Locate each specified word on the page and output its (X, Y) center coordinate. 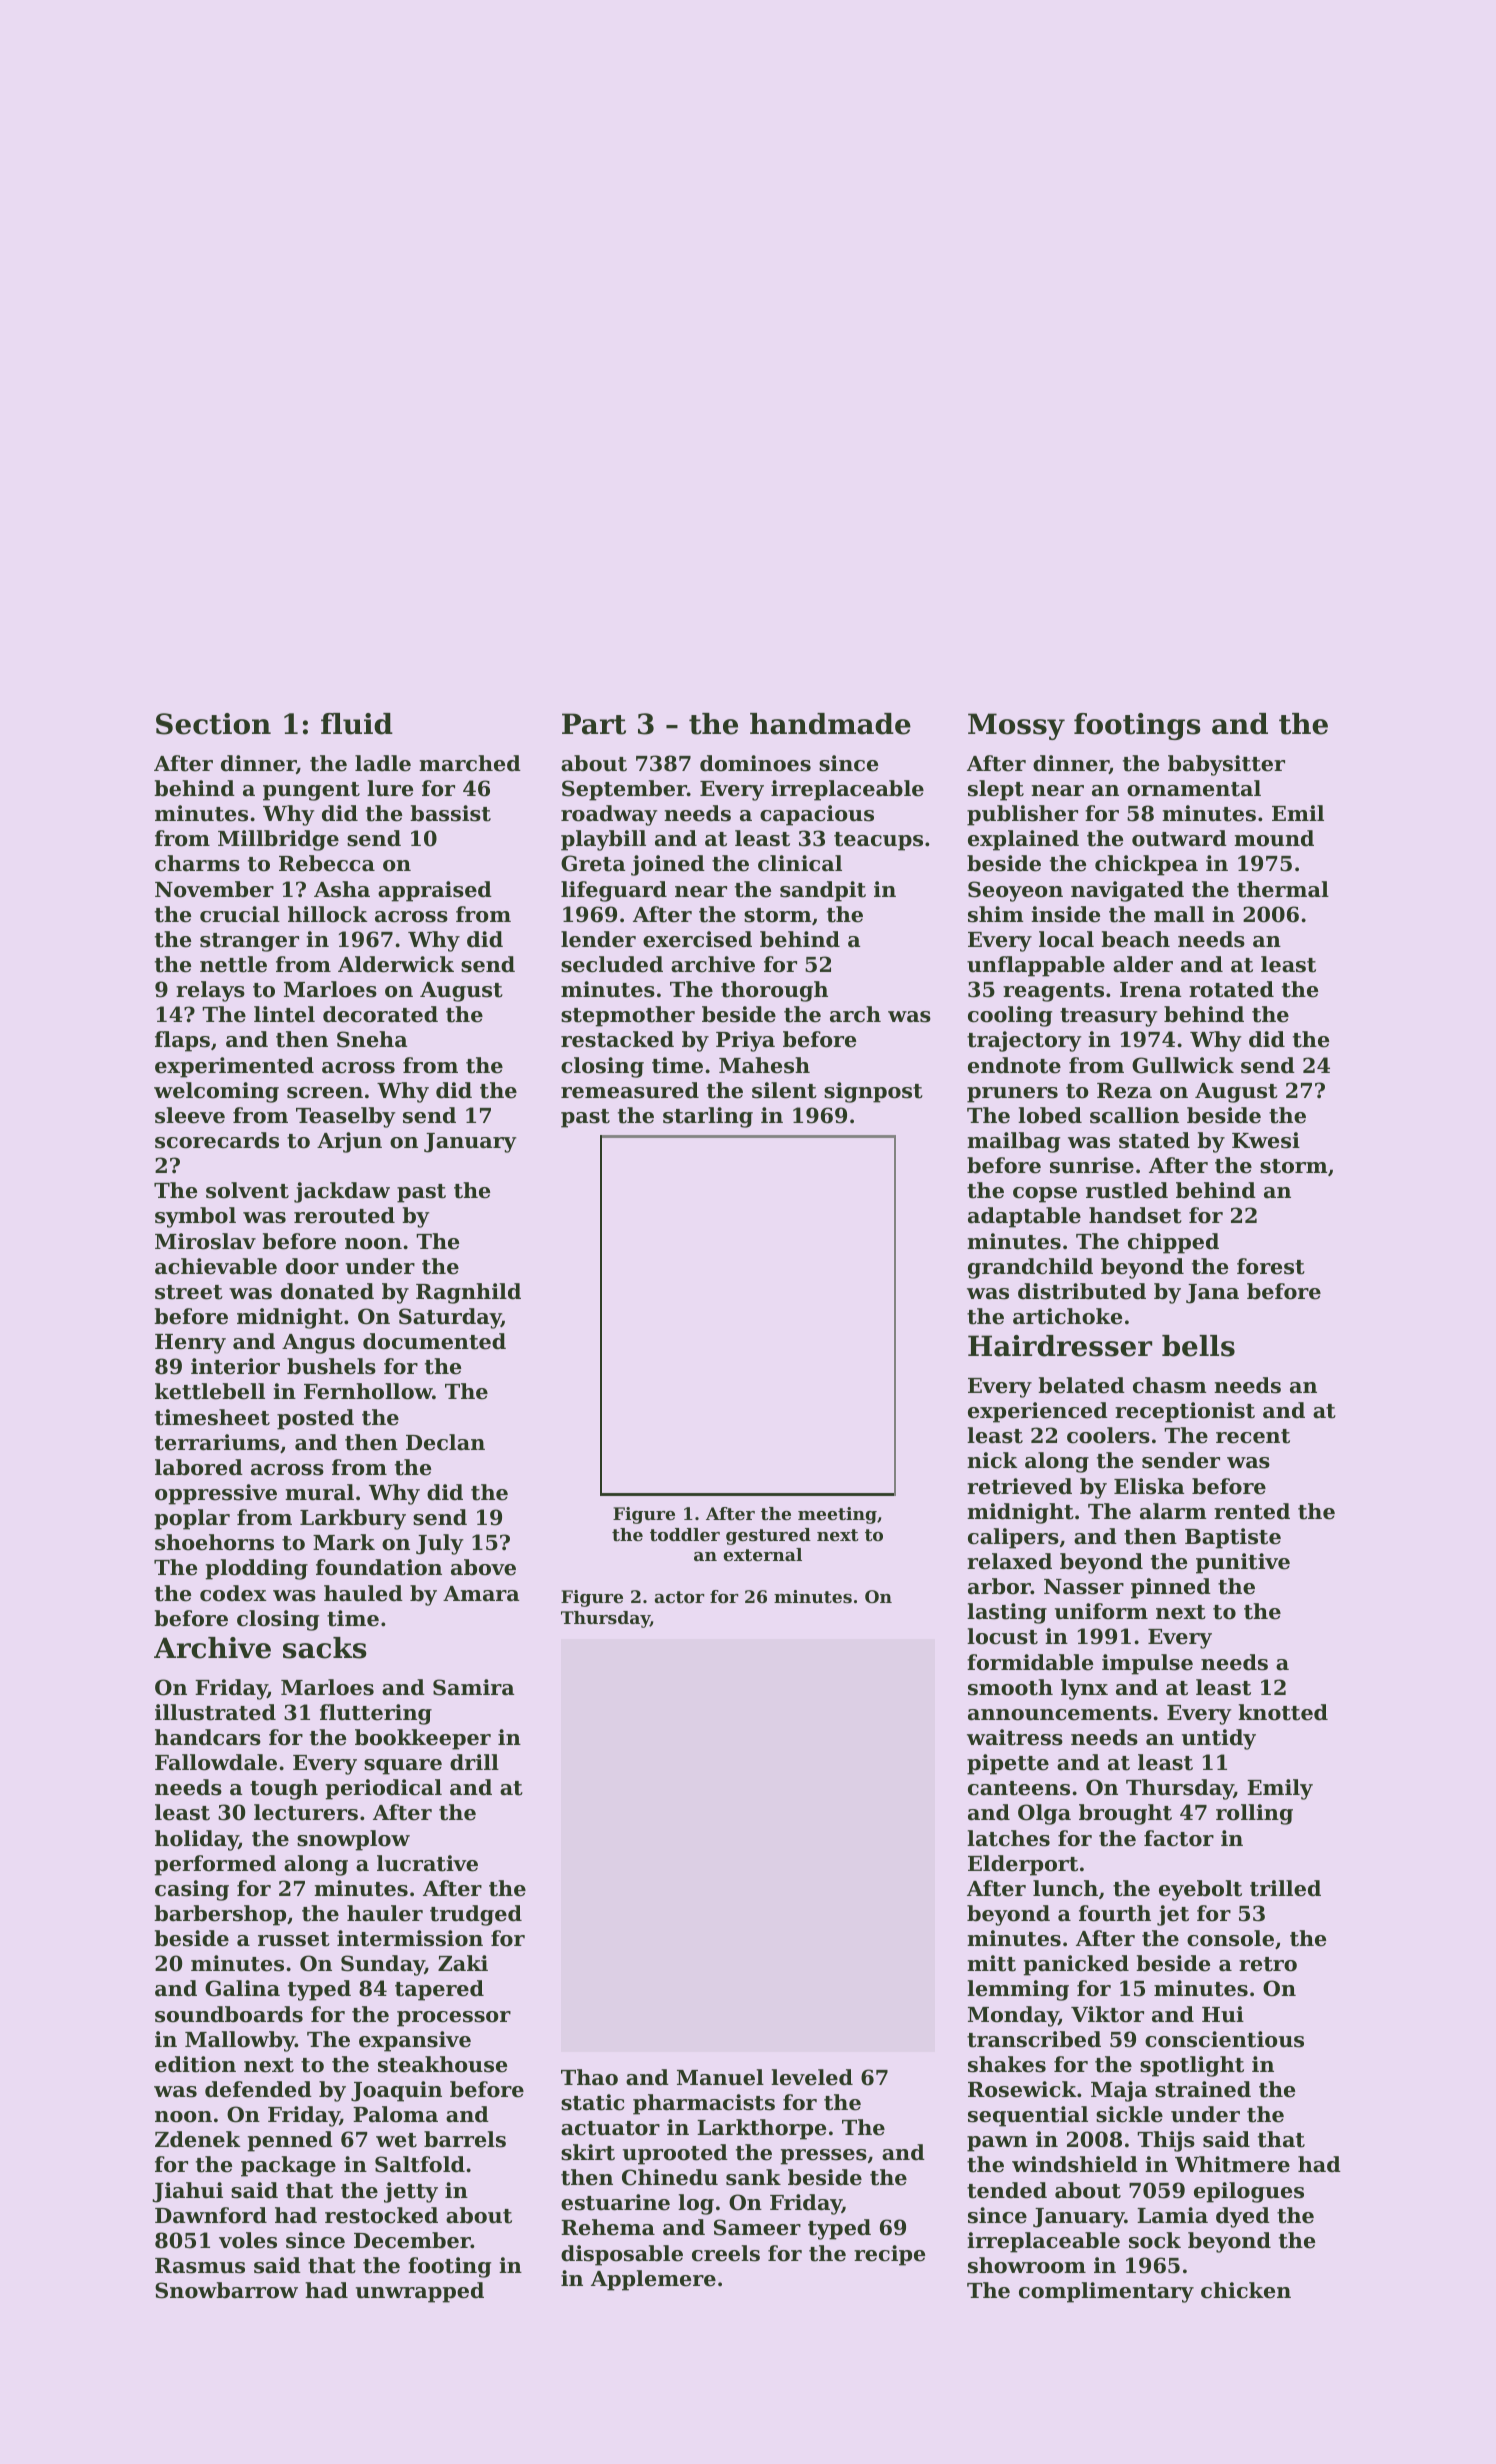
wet (396, 2140)
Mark (344, 1542)
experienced (1038, 1412)
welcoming (216, 1092)
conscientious (1224, 2039)
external (762, 1554)
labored (199, 1467)
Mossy (1016, 726)
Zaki (463, 1963)
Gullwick (1183, 1065)
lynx (1084, 1689)
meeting (837, 1515)
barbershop (220, 1915)
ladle (383, 763)
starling (708, 1117)
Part (594, 724)
